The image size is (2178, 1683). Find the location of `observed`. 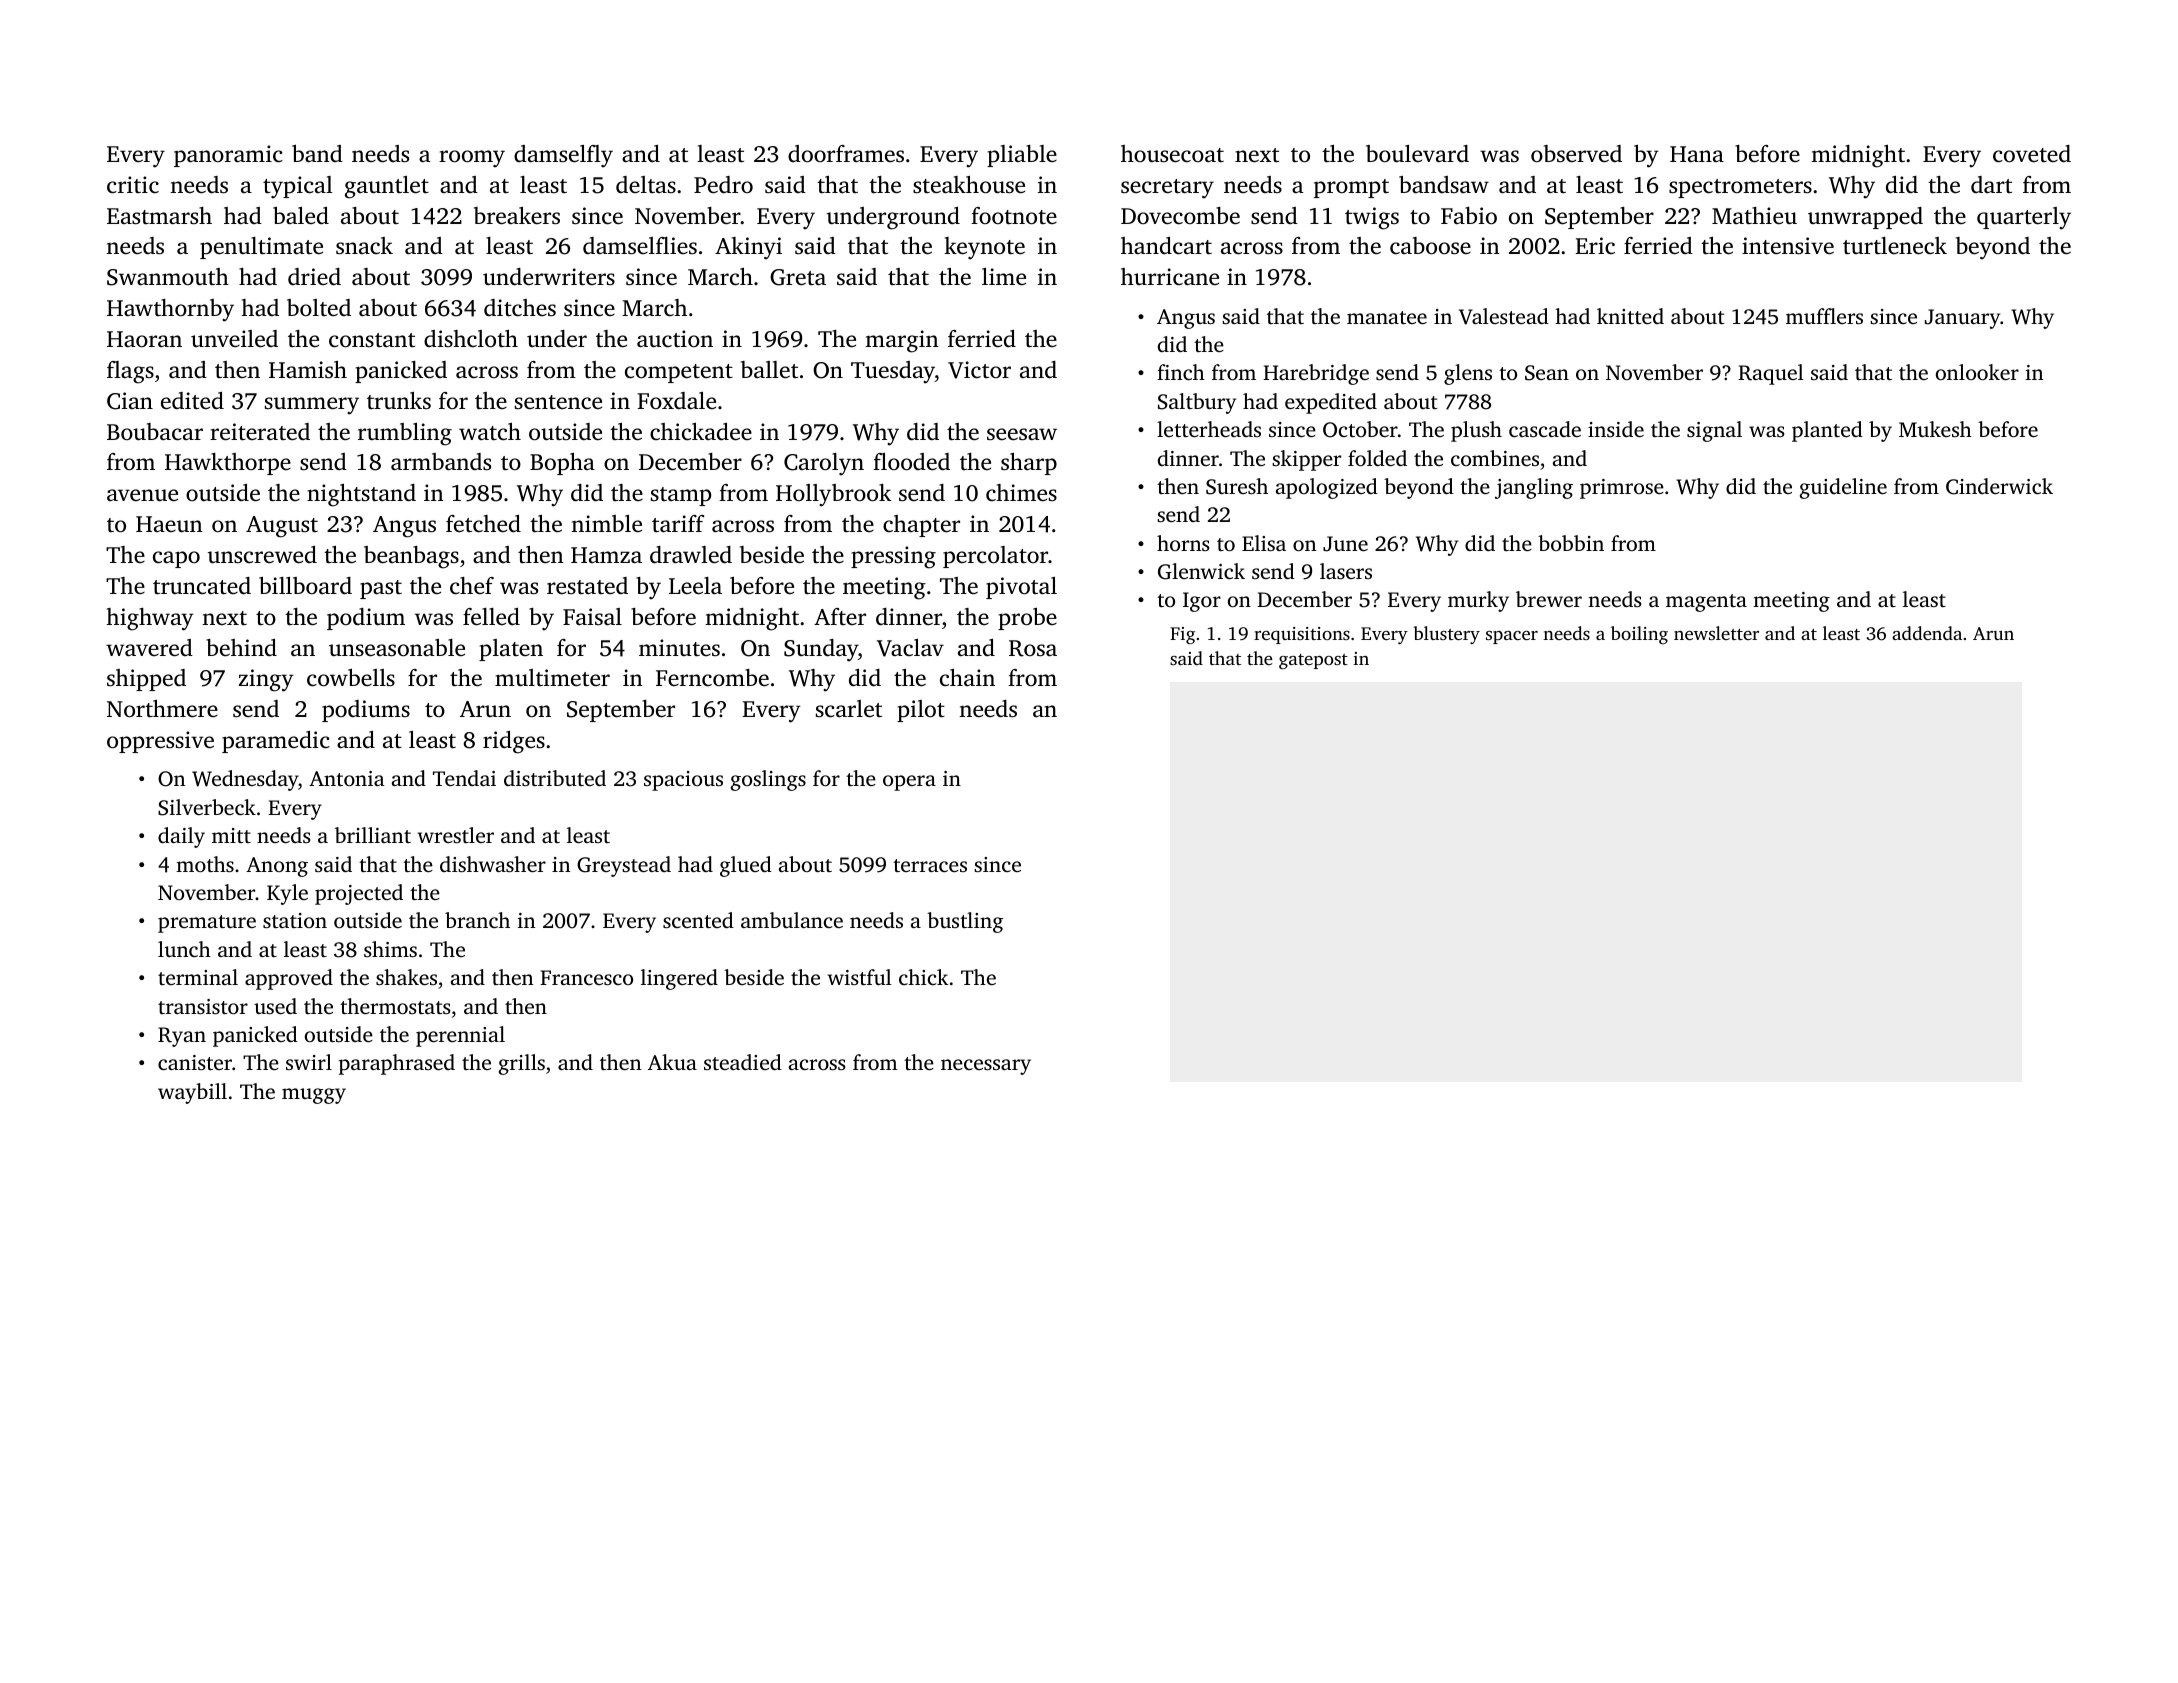

observed is located at coordinates (1576, 154).
